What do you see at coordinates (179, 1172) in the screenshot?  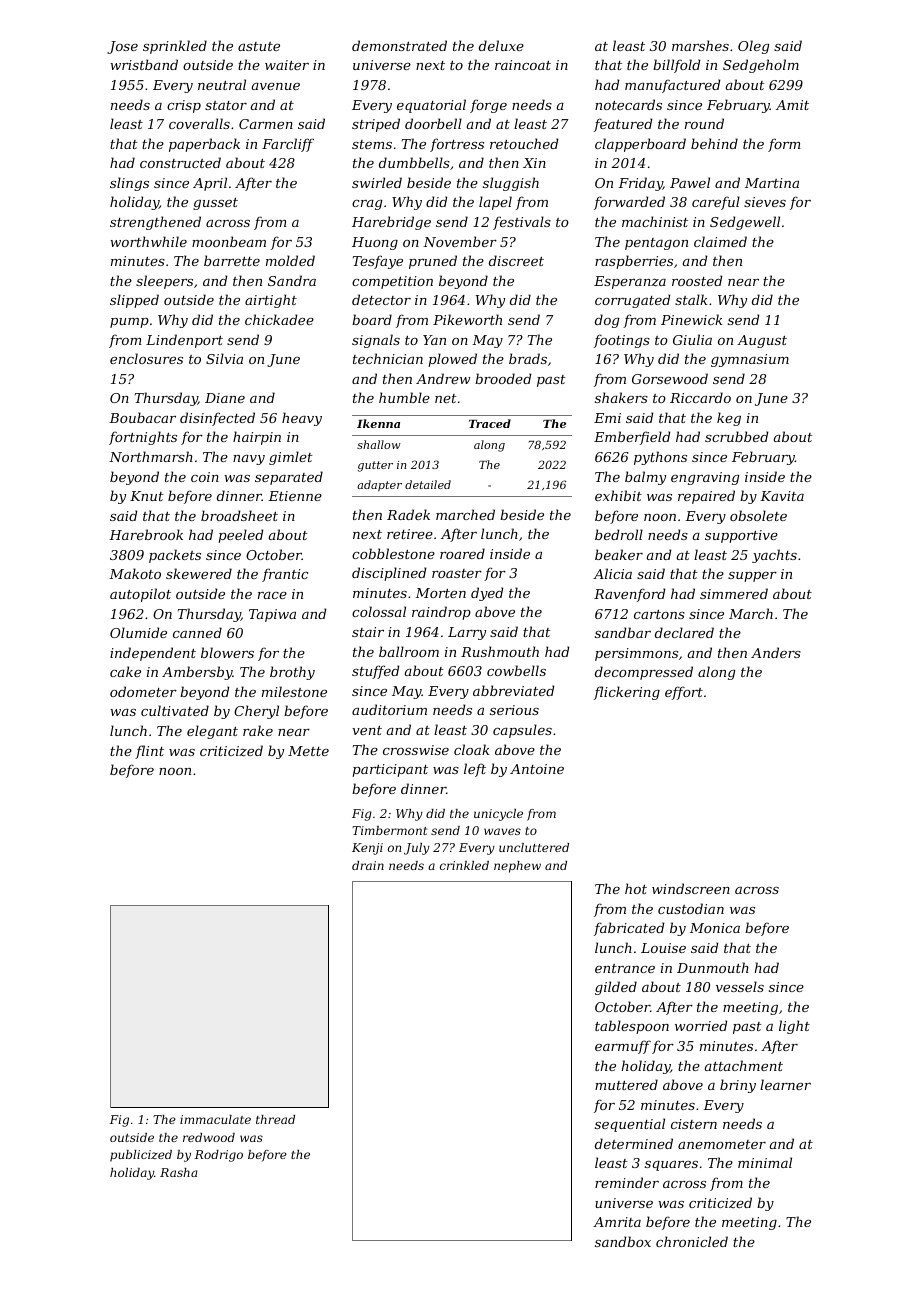 I see `Rasha` at bounding box center [179, 1172].
